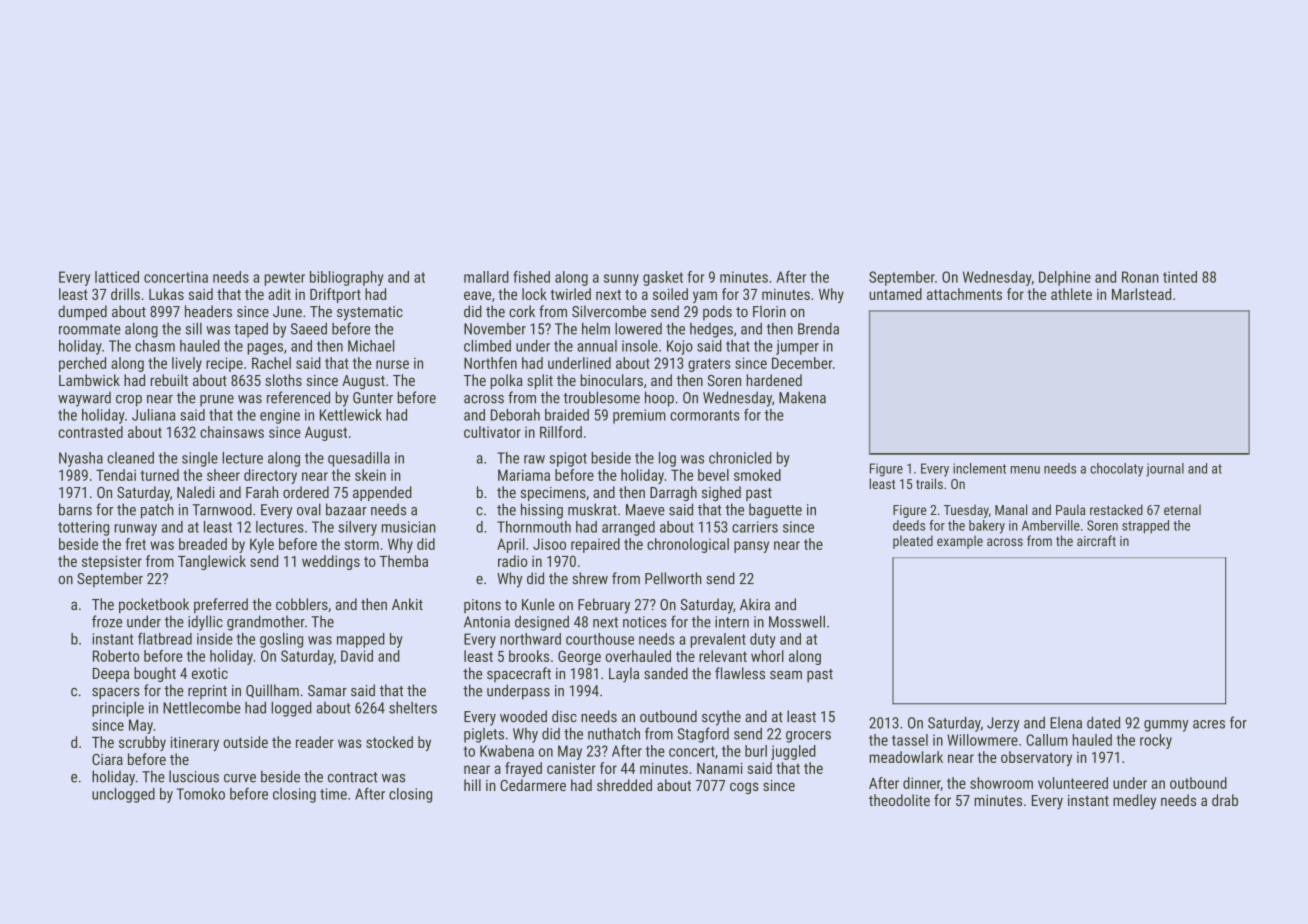 The width and height of the screenshot is (1308, 924). I want to click on yam, so click(705, 297).
